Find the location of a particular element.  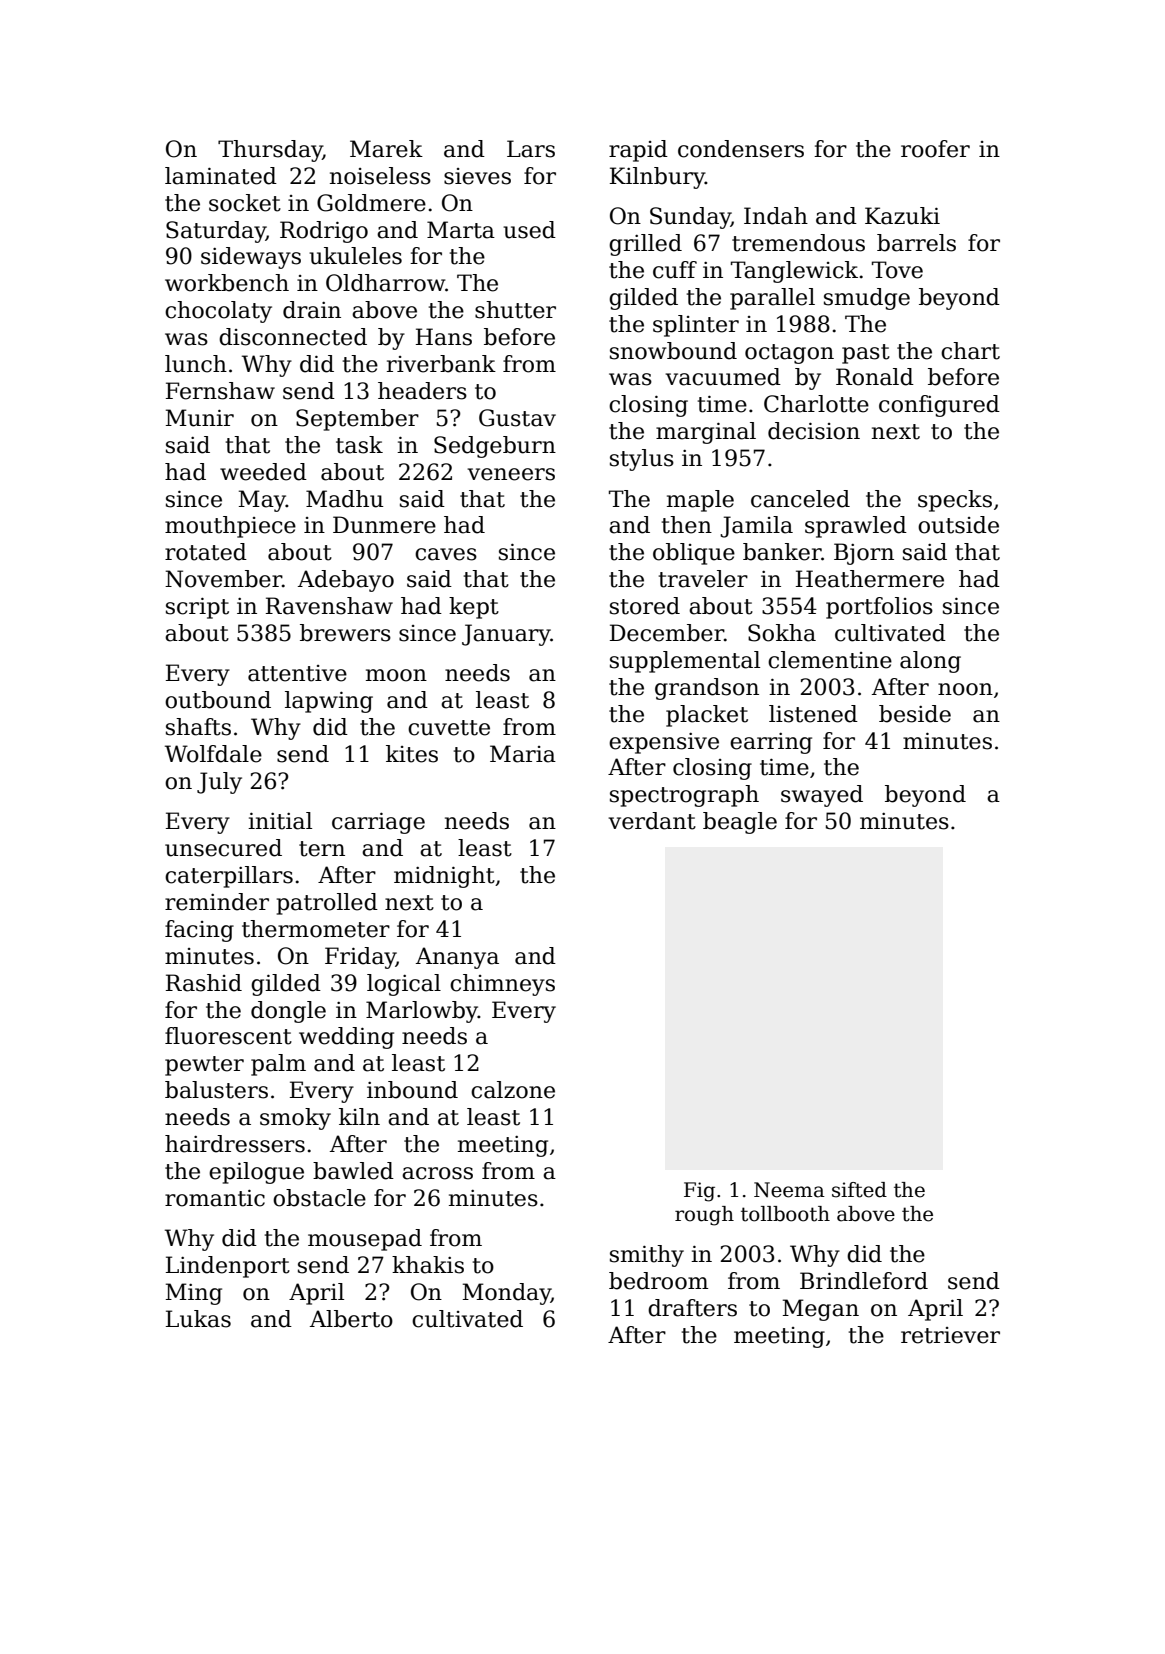

bawled is located at coordinates (353, 1171).
